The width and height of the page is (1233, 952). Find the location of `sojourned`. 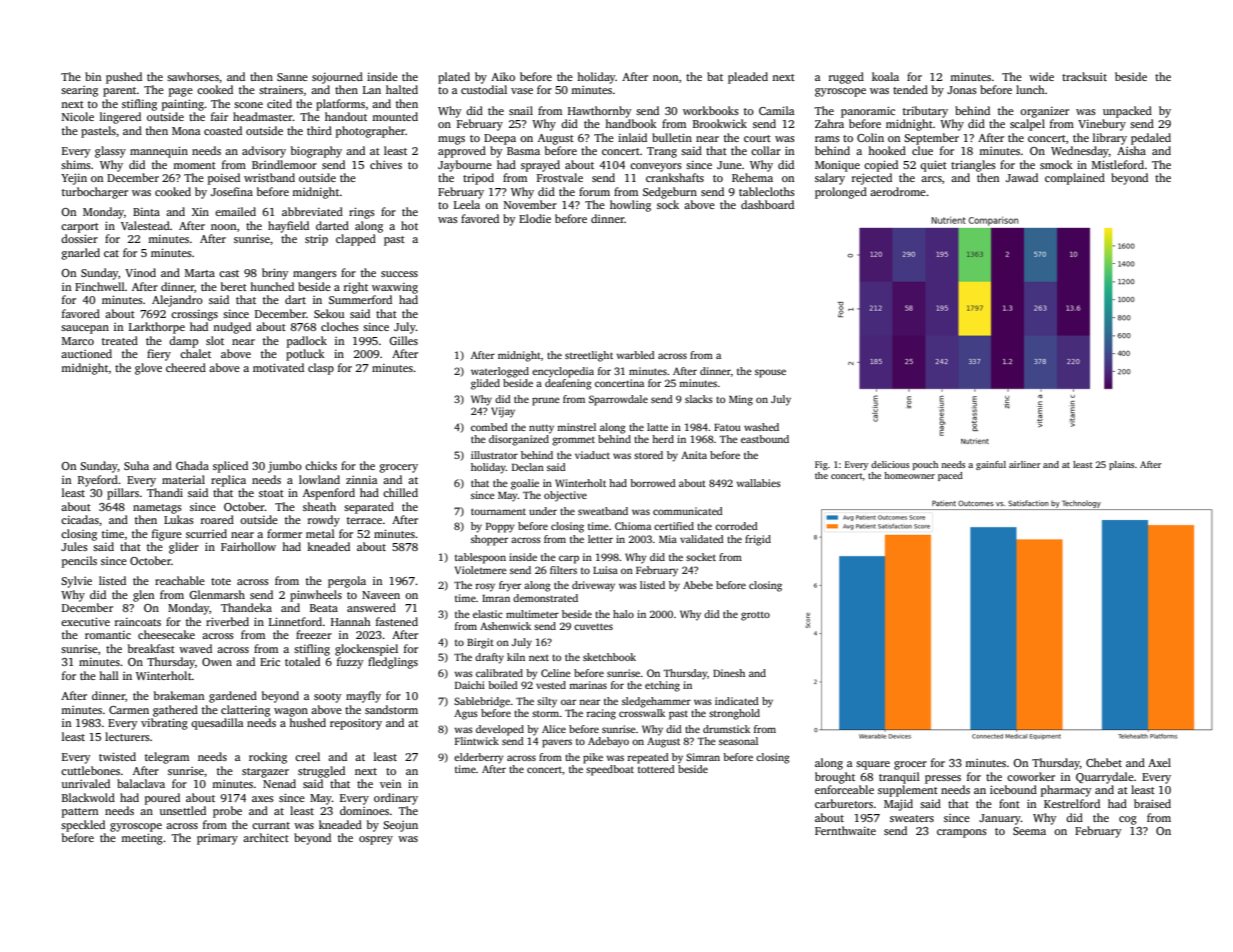

sojourned is located at coordinates (337, 78).
